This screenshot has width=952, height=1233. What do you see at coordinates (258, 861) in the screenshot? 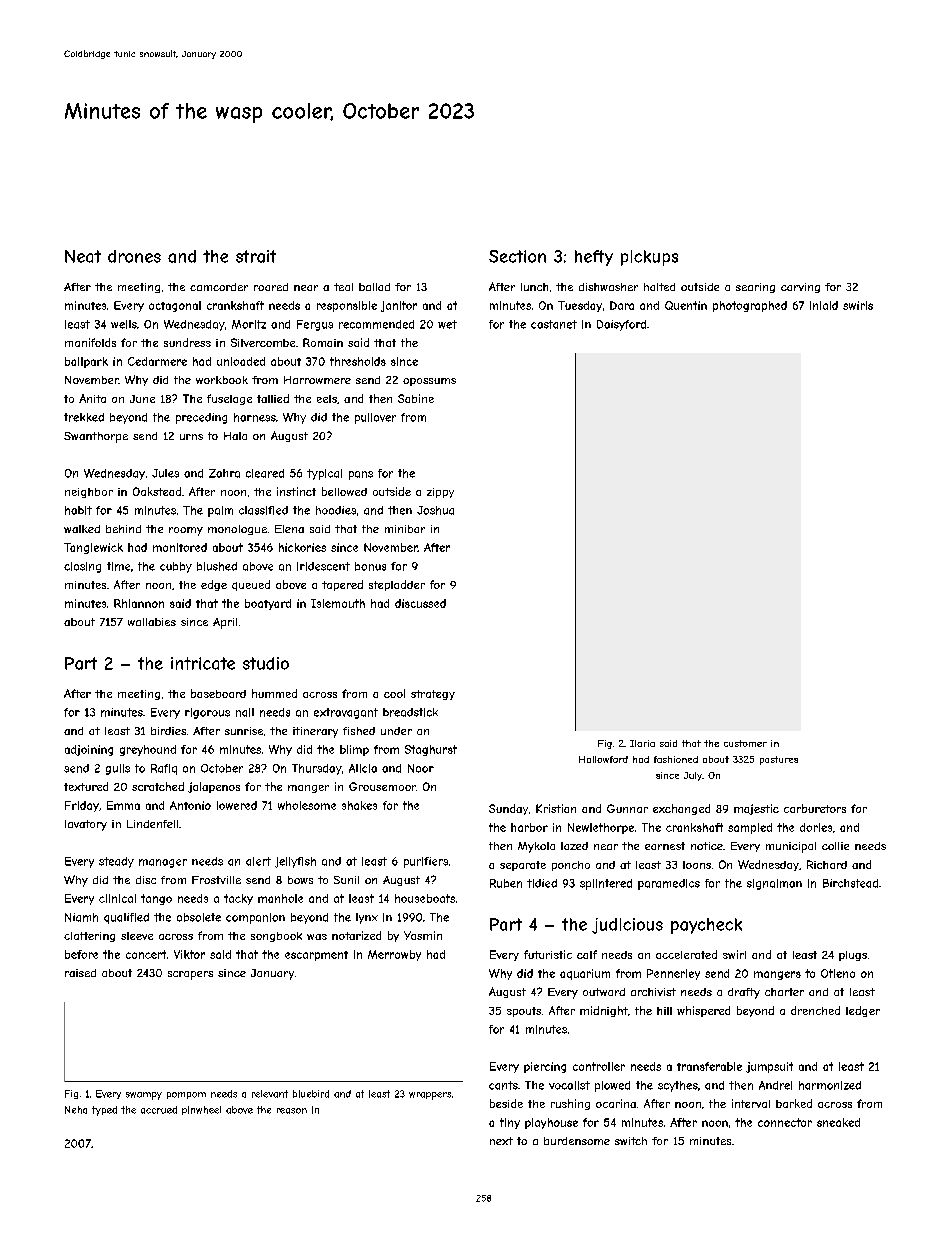
I see `alert` at bounding box center [258, 861].
